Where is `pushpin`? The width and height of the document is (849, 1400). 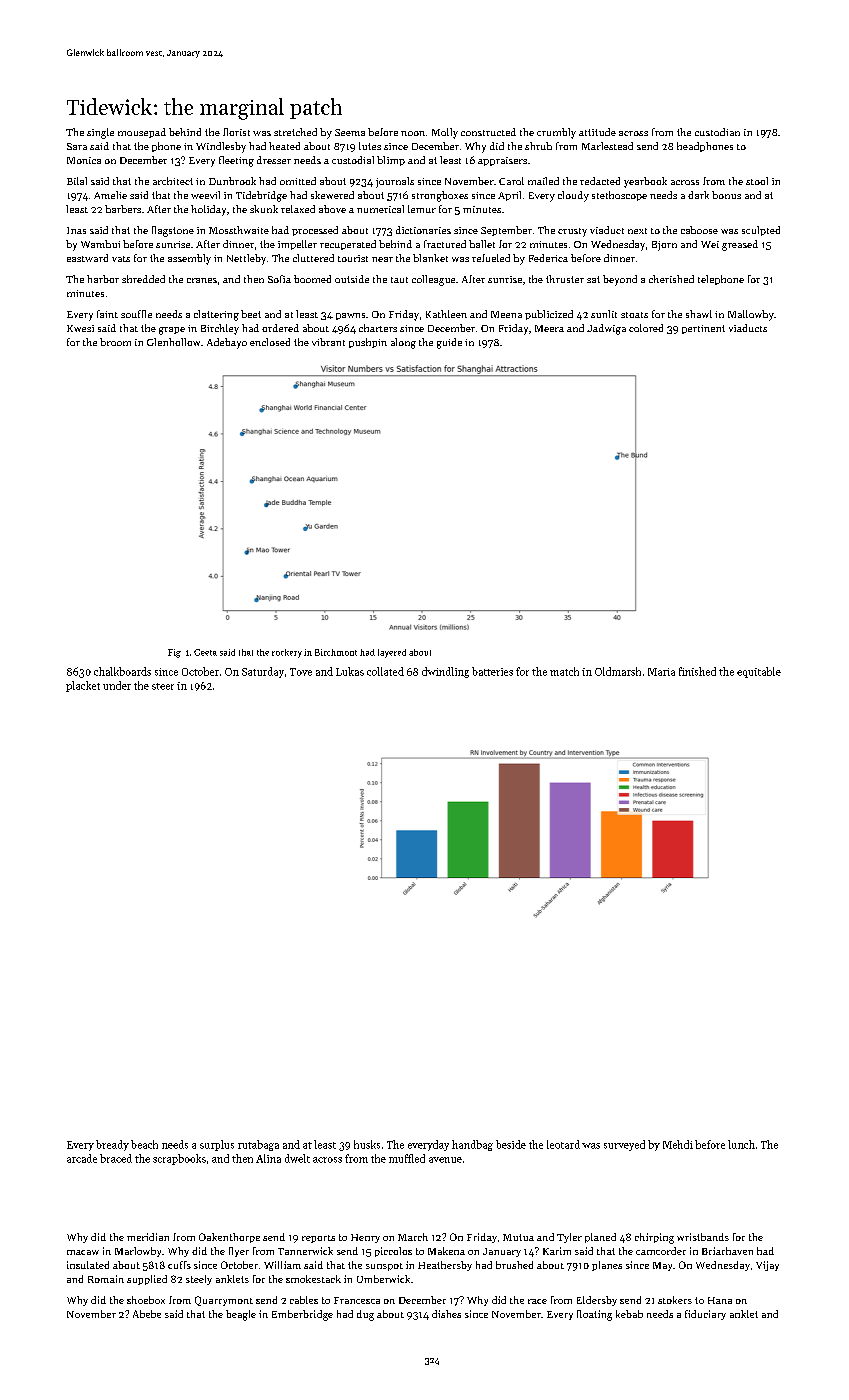
pushpin is located at coordinates (368, 343).
